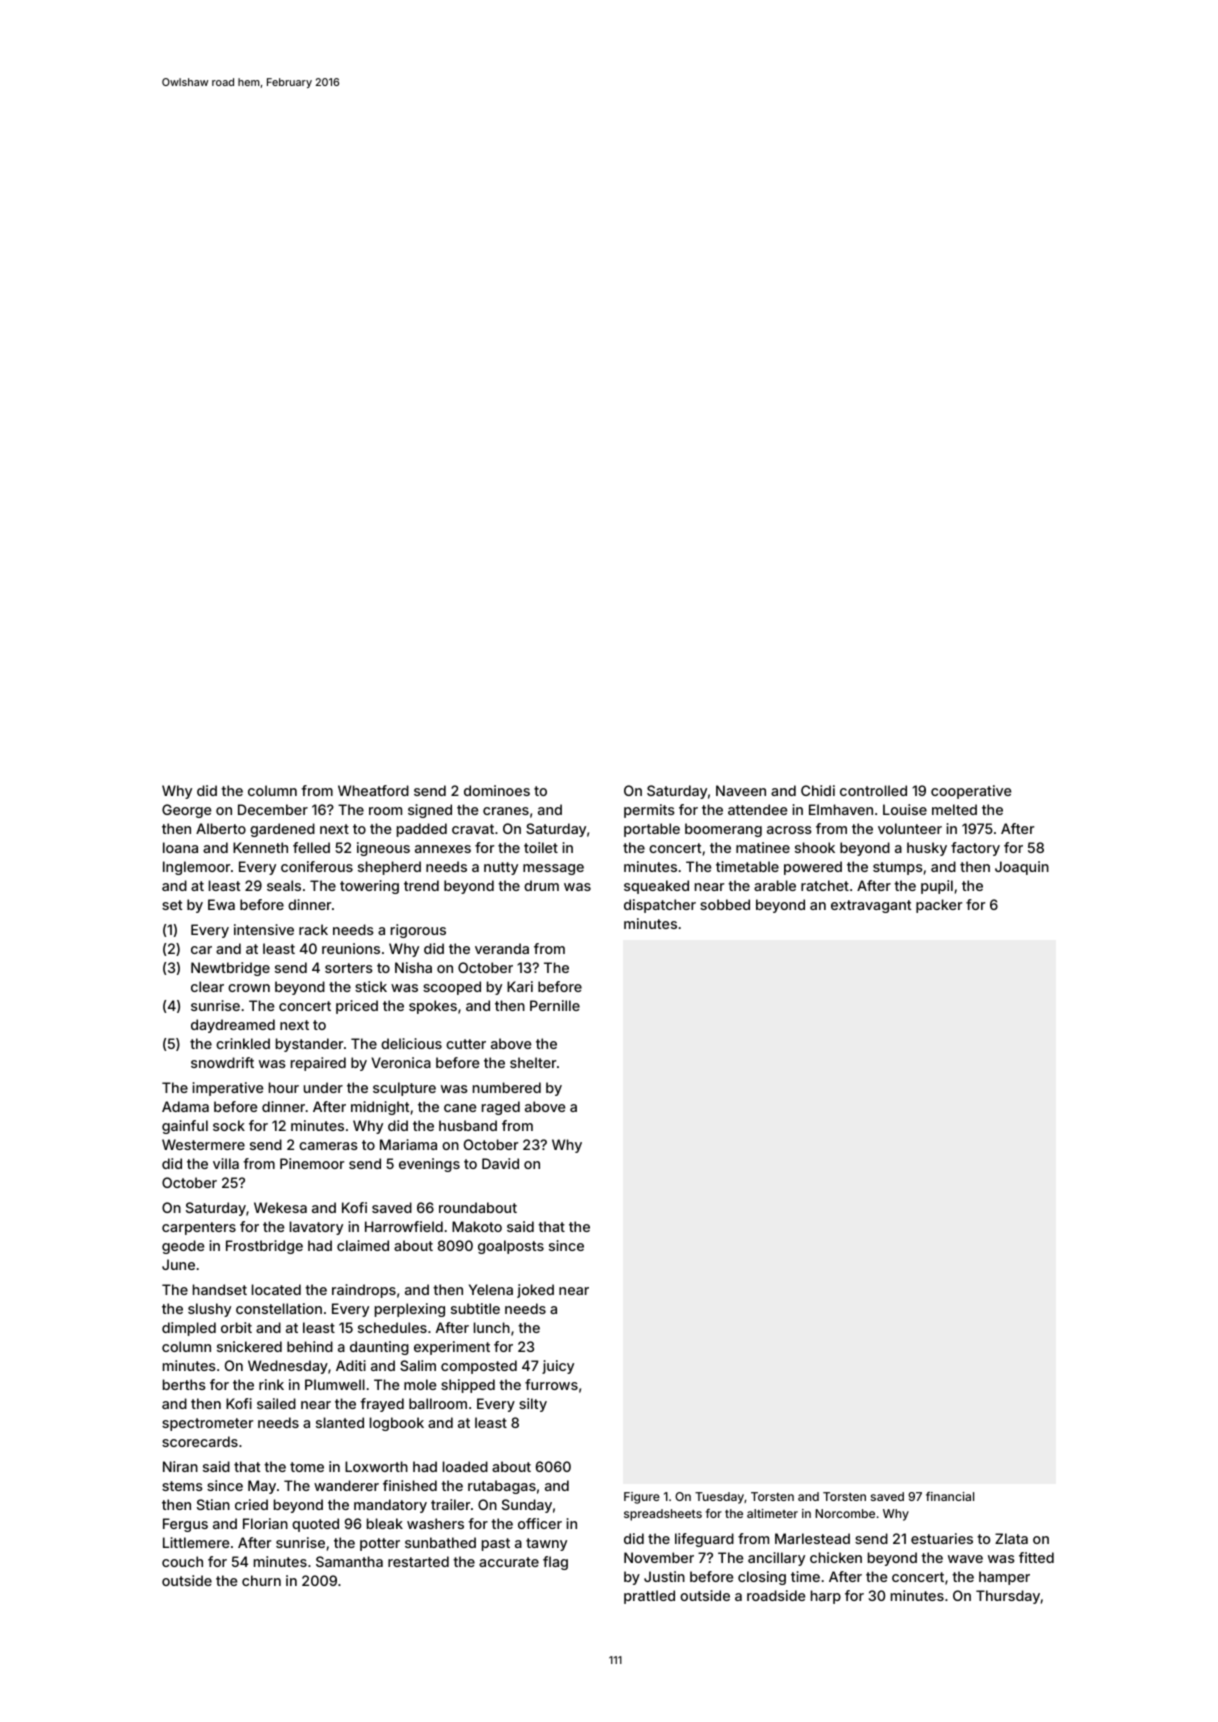 The image size is (1218, 1722). Describe the element at coordinates (558, 1367) in the screenshot. I see `juicy` at that location.
